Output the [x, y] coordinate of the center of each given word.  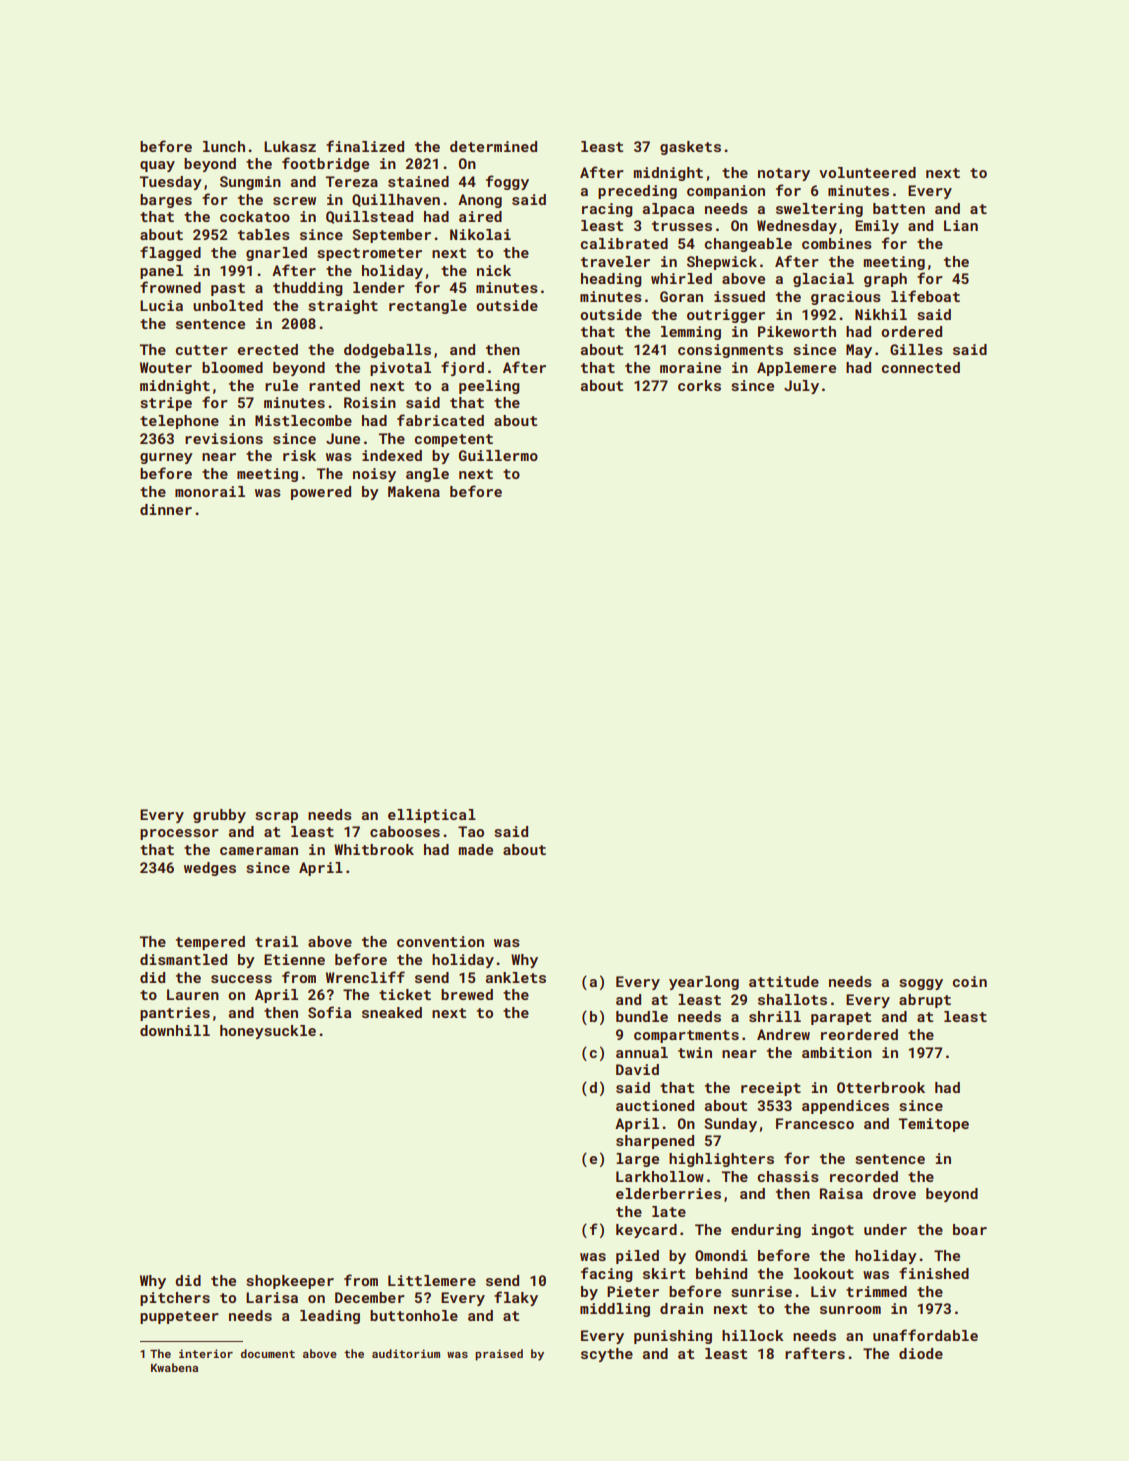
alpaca [668, 210]
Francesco [815, 1123]
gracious [846, 298]
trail [276, 941]
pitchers [175, 1299]
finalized [365, 146]
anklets [516, 977]
